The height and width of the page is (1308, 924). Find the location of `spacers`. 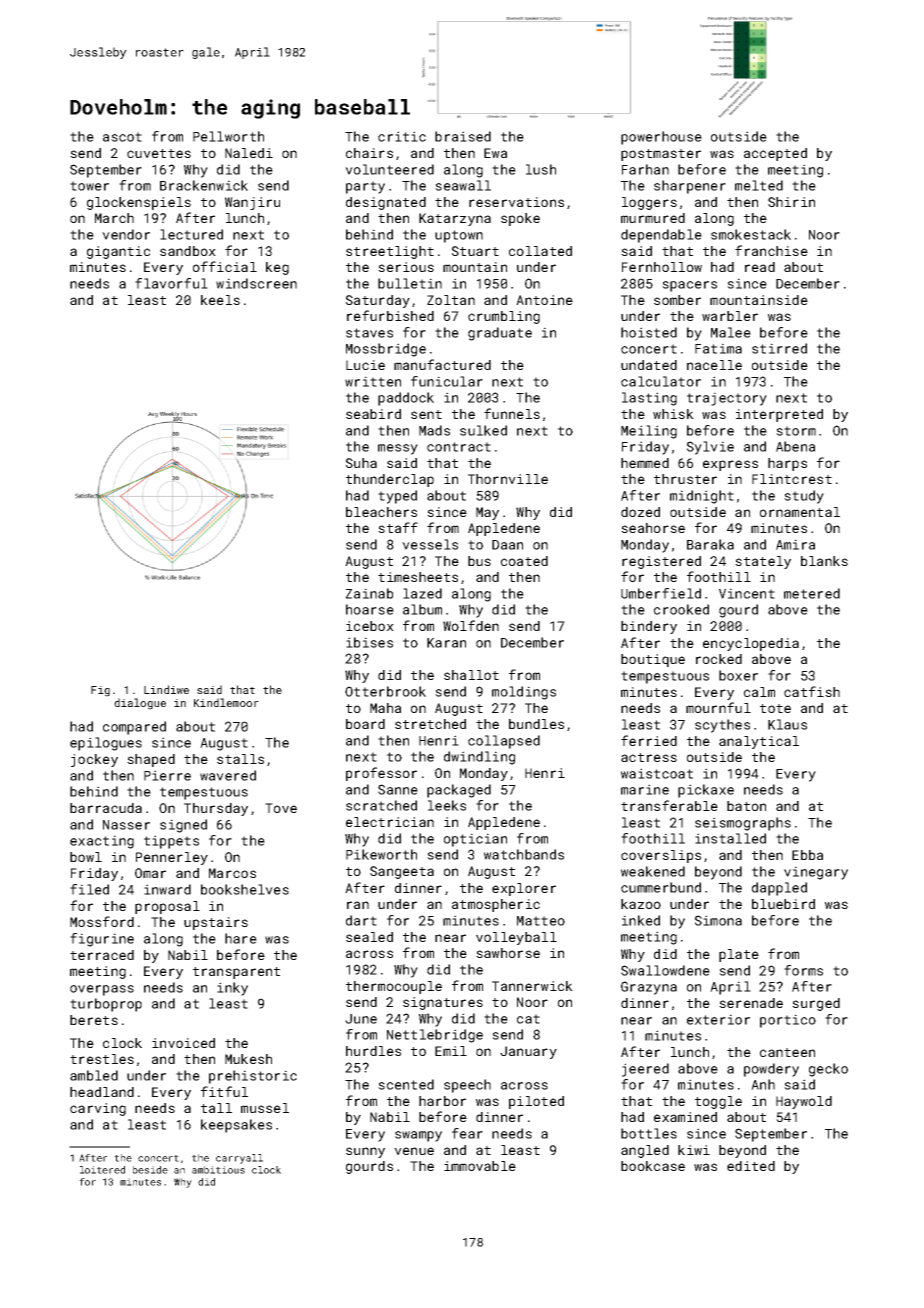

spacers is located at coordinates (689, 286).
